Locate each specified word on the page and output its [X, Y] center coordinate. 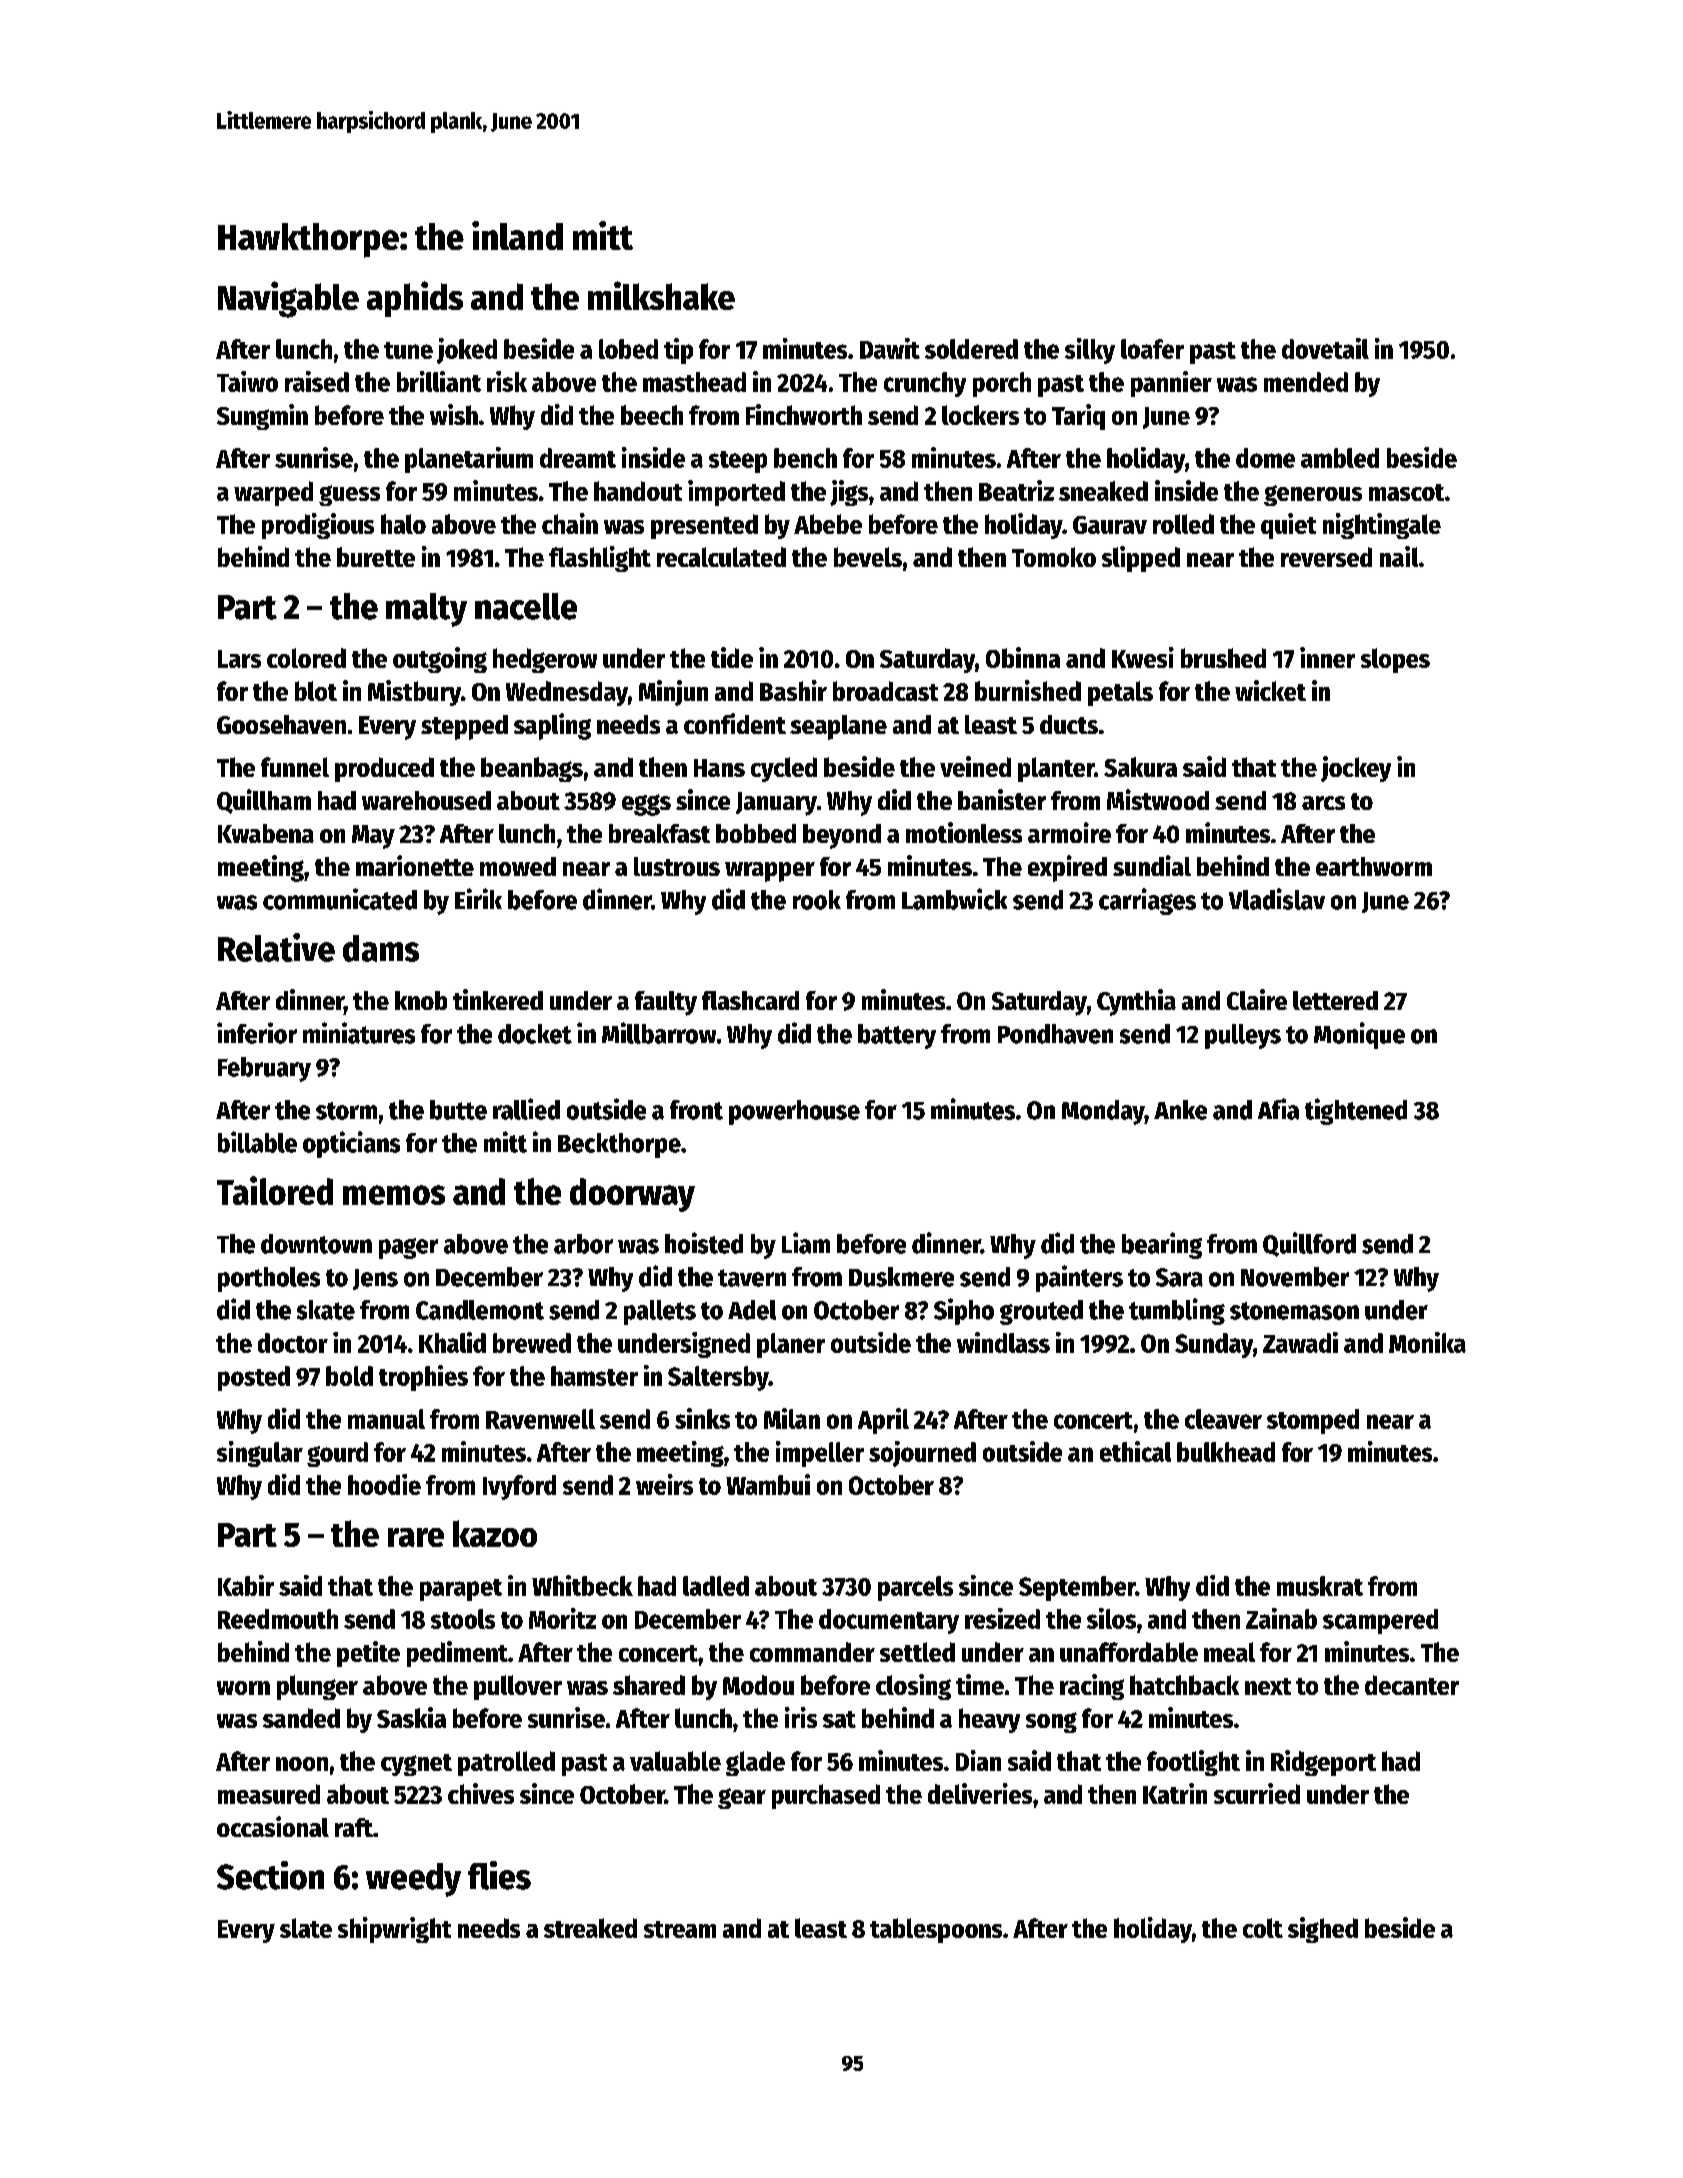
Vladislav [1277, 899]
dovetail [1325, 348]
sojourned [922, 1454]
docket [535, 1034]
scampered [1380, 1621]
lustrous [677, 866]
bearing [1162, 1245]
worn [243, 1688]
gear [742, 1798]
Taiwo [247, 381]
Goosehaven [281, 724]
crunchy [925, 384]
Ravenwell [540, 1419]
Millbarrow [659, 1033]
